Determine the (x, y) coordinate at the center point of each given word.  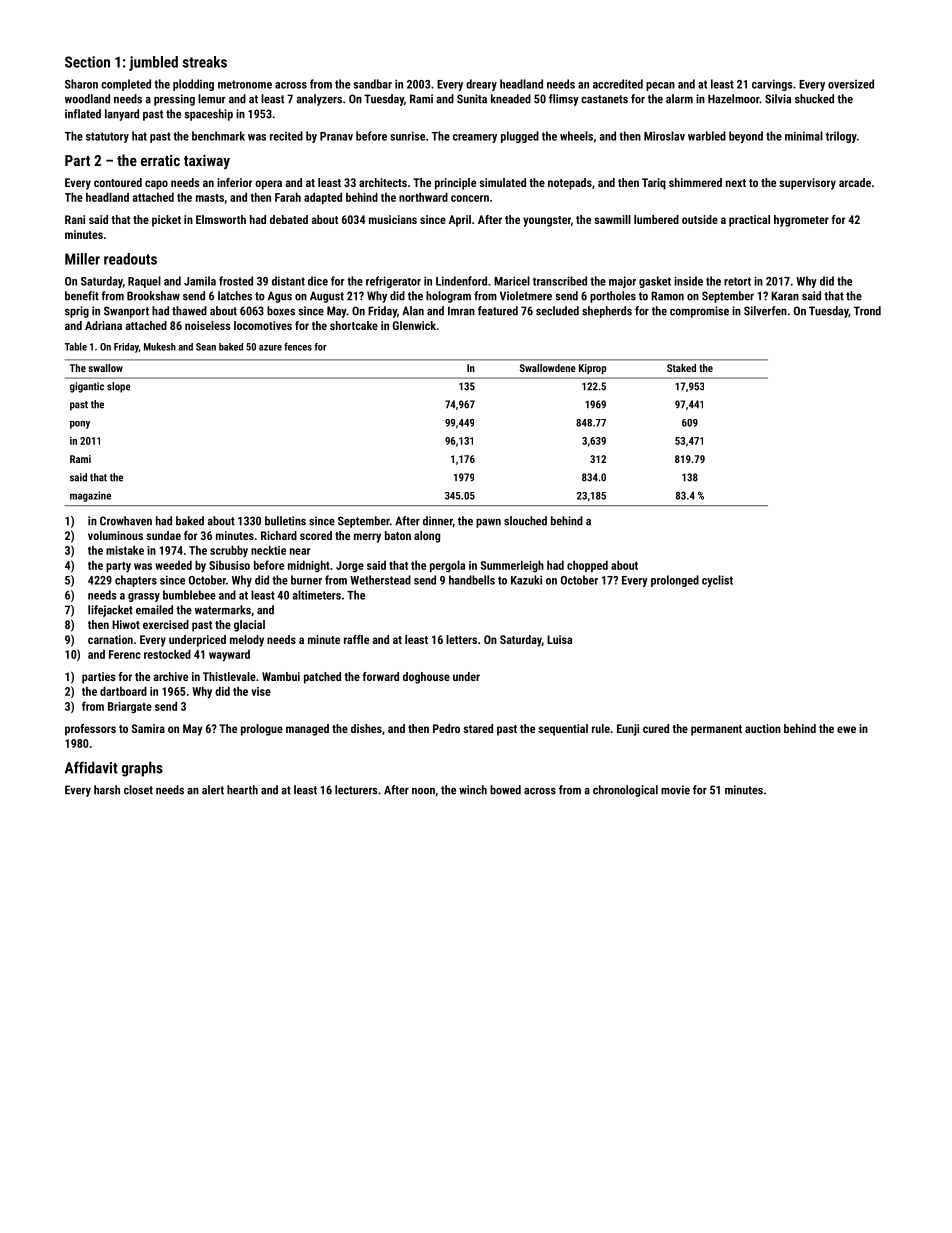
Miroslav (664, 136)
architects (383, 182)
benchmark (218, 136)
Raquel (144, 282)
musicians (393, 219)
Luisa (559, 639)
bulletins (285, 521)
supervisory (807, 184)
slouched (525, 521)
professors (90, 730)
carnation (110, 639)
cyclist (717, 581)
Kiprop (593, 369)
